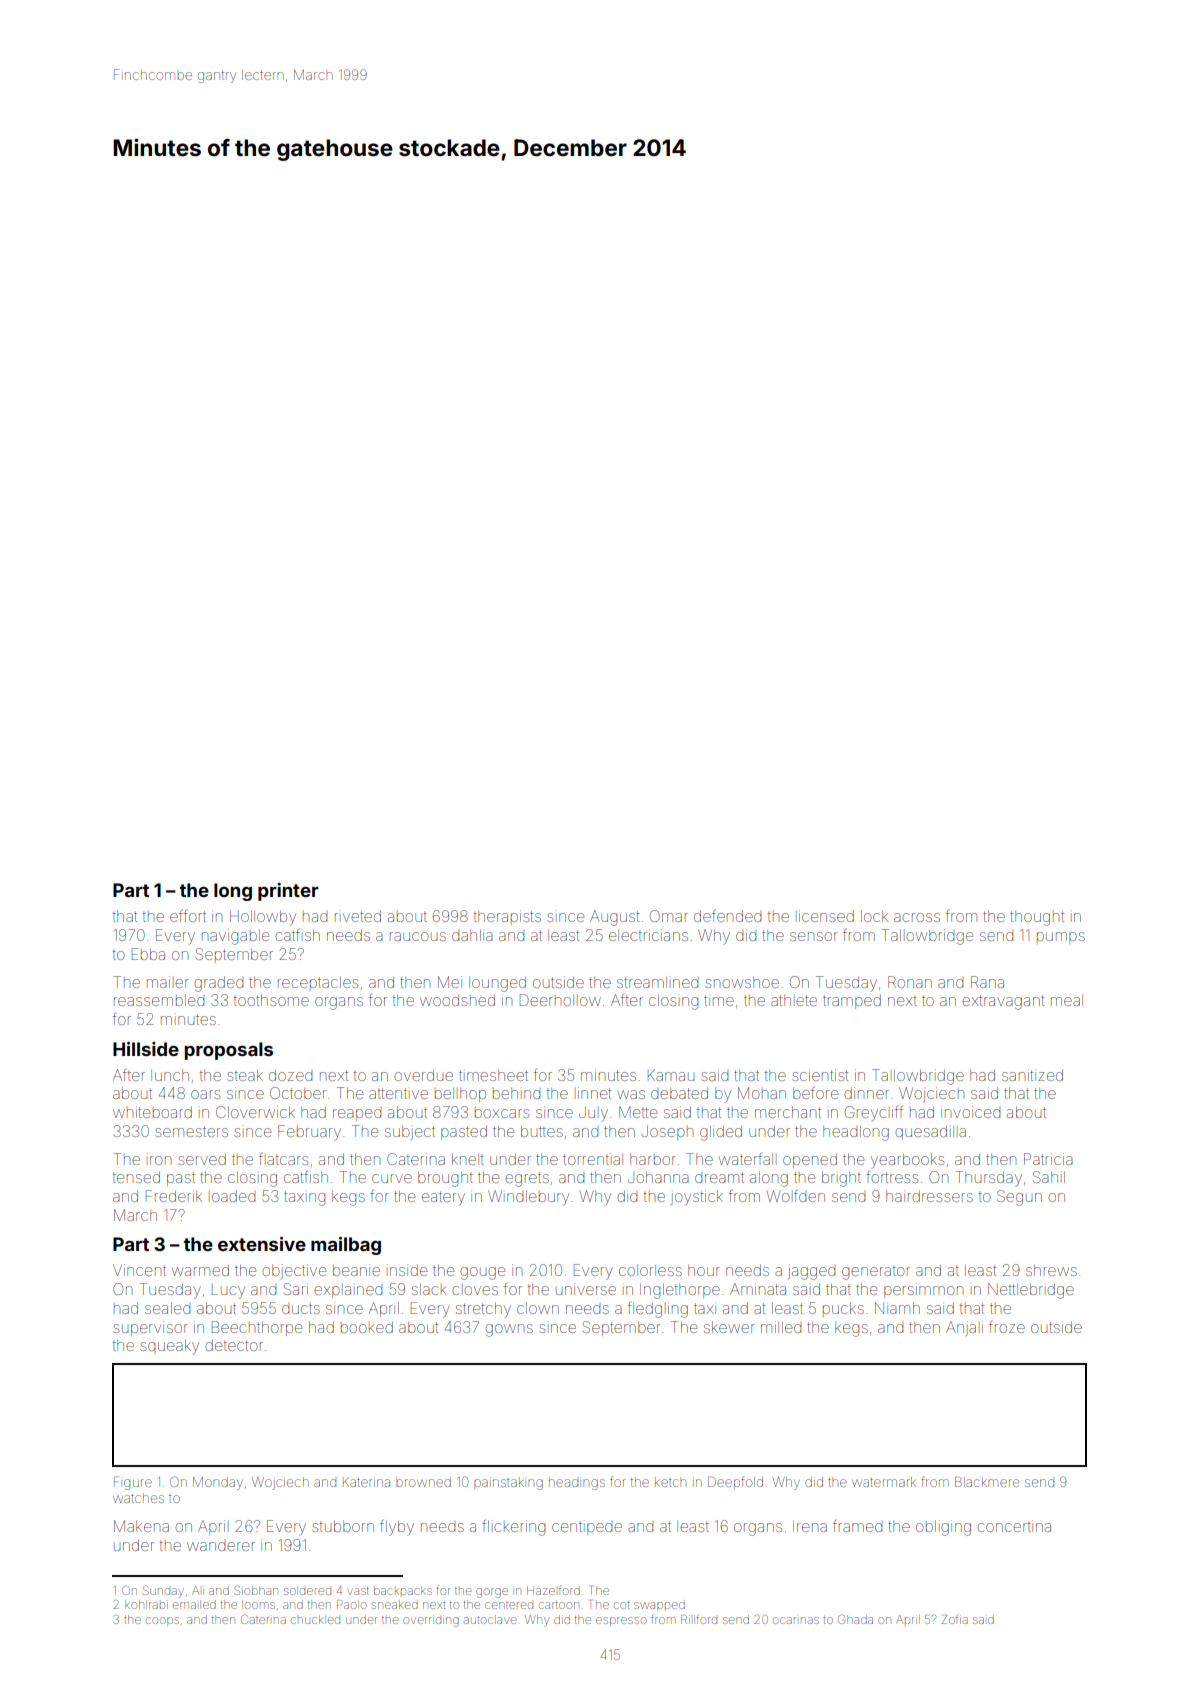  Describe the element at coordinates (810, 1526) in the screenshot. I see `Irena` at that location.
